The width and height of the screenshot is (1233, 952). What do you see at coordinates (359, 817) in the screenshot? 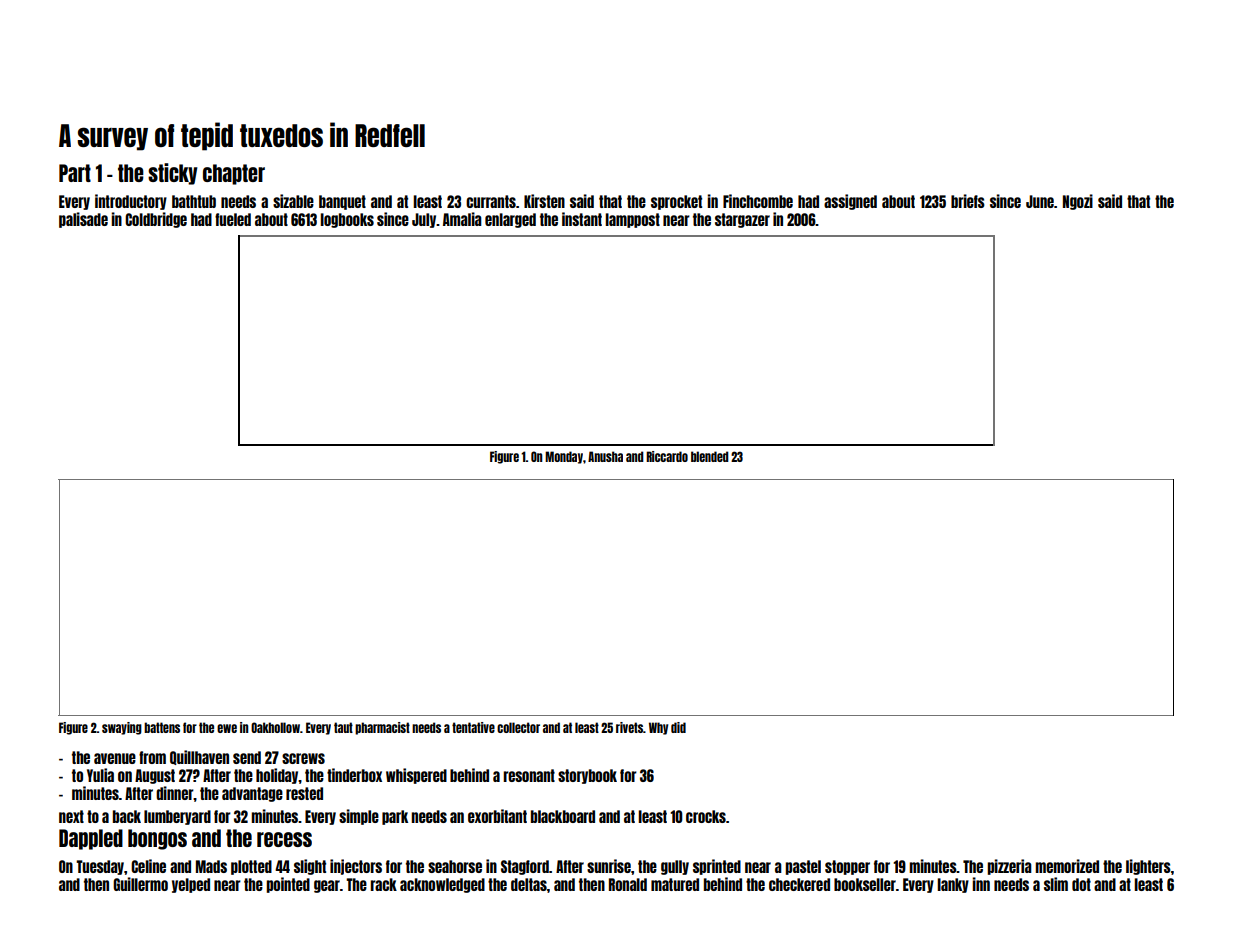
I see `simple` at bounding box center [359, 817].
